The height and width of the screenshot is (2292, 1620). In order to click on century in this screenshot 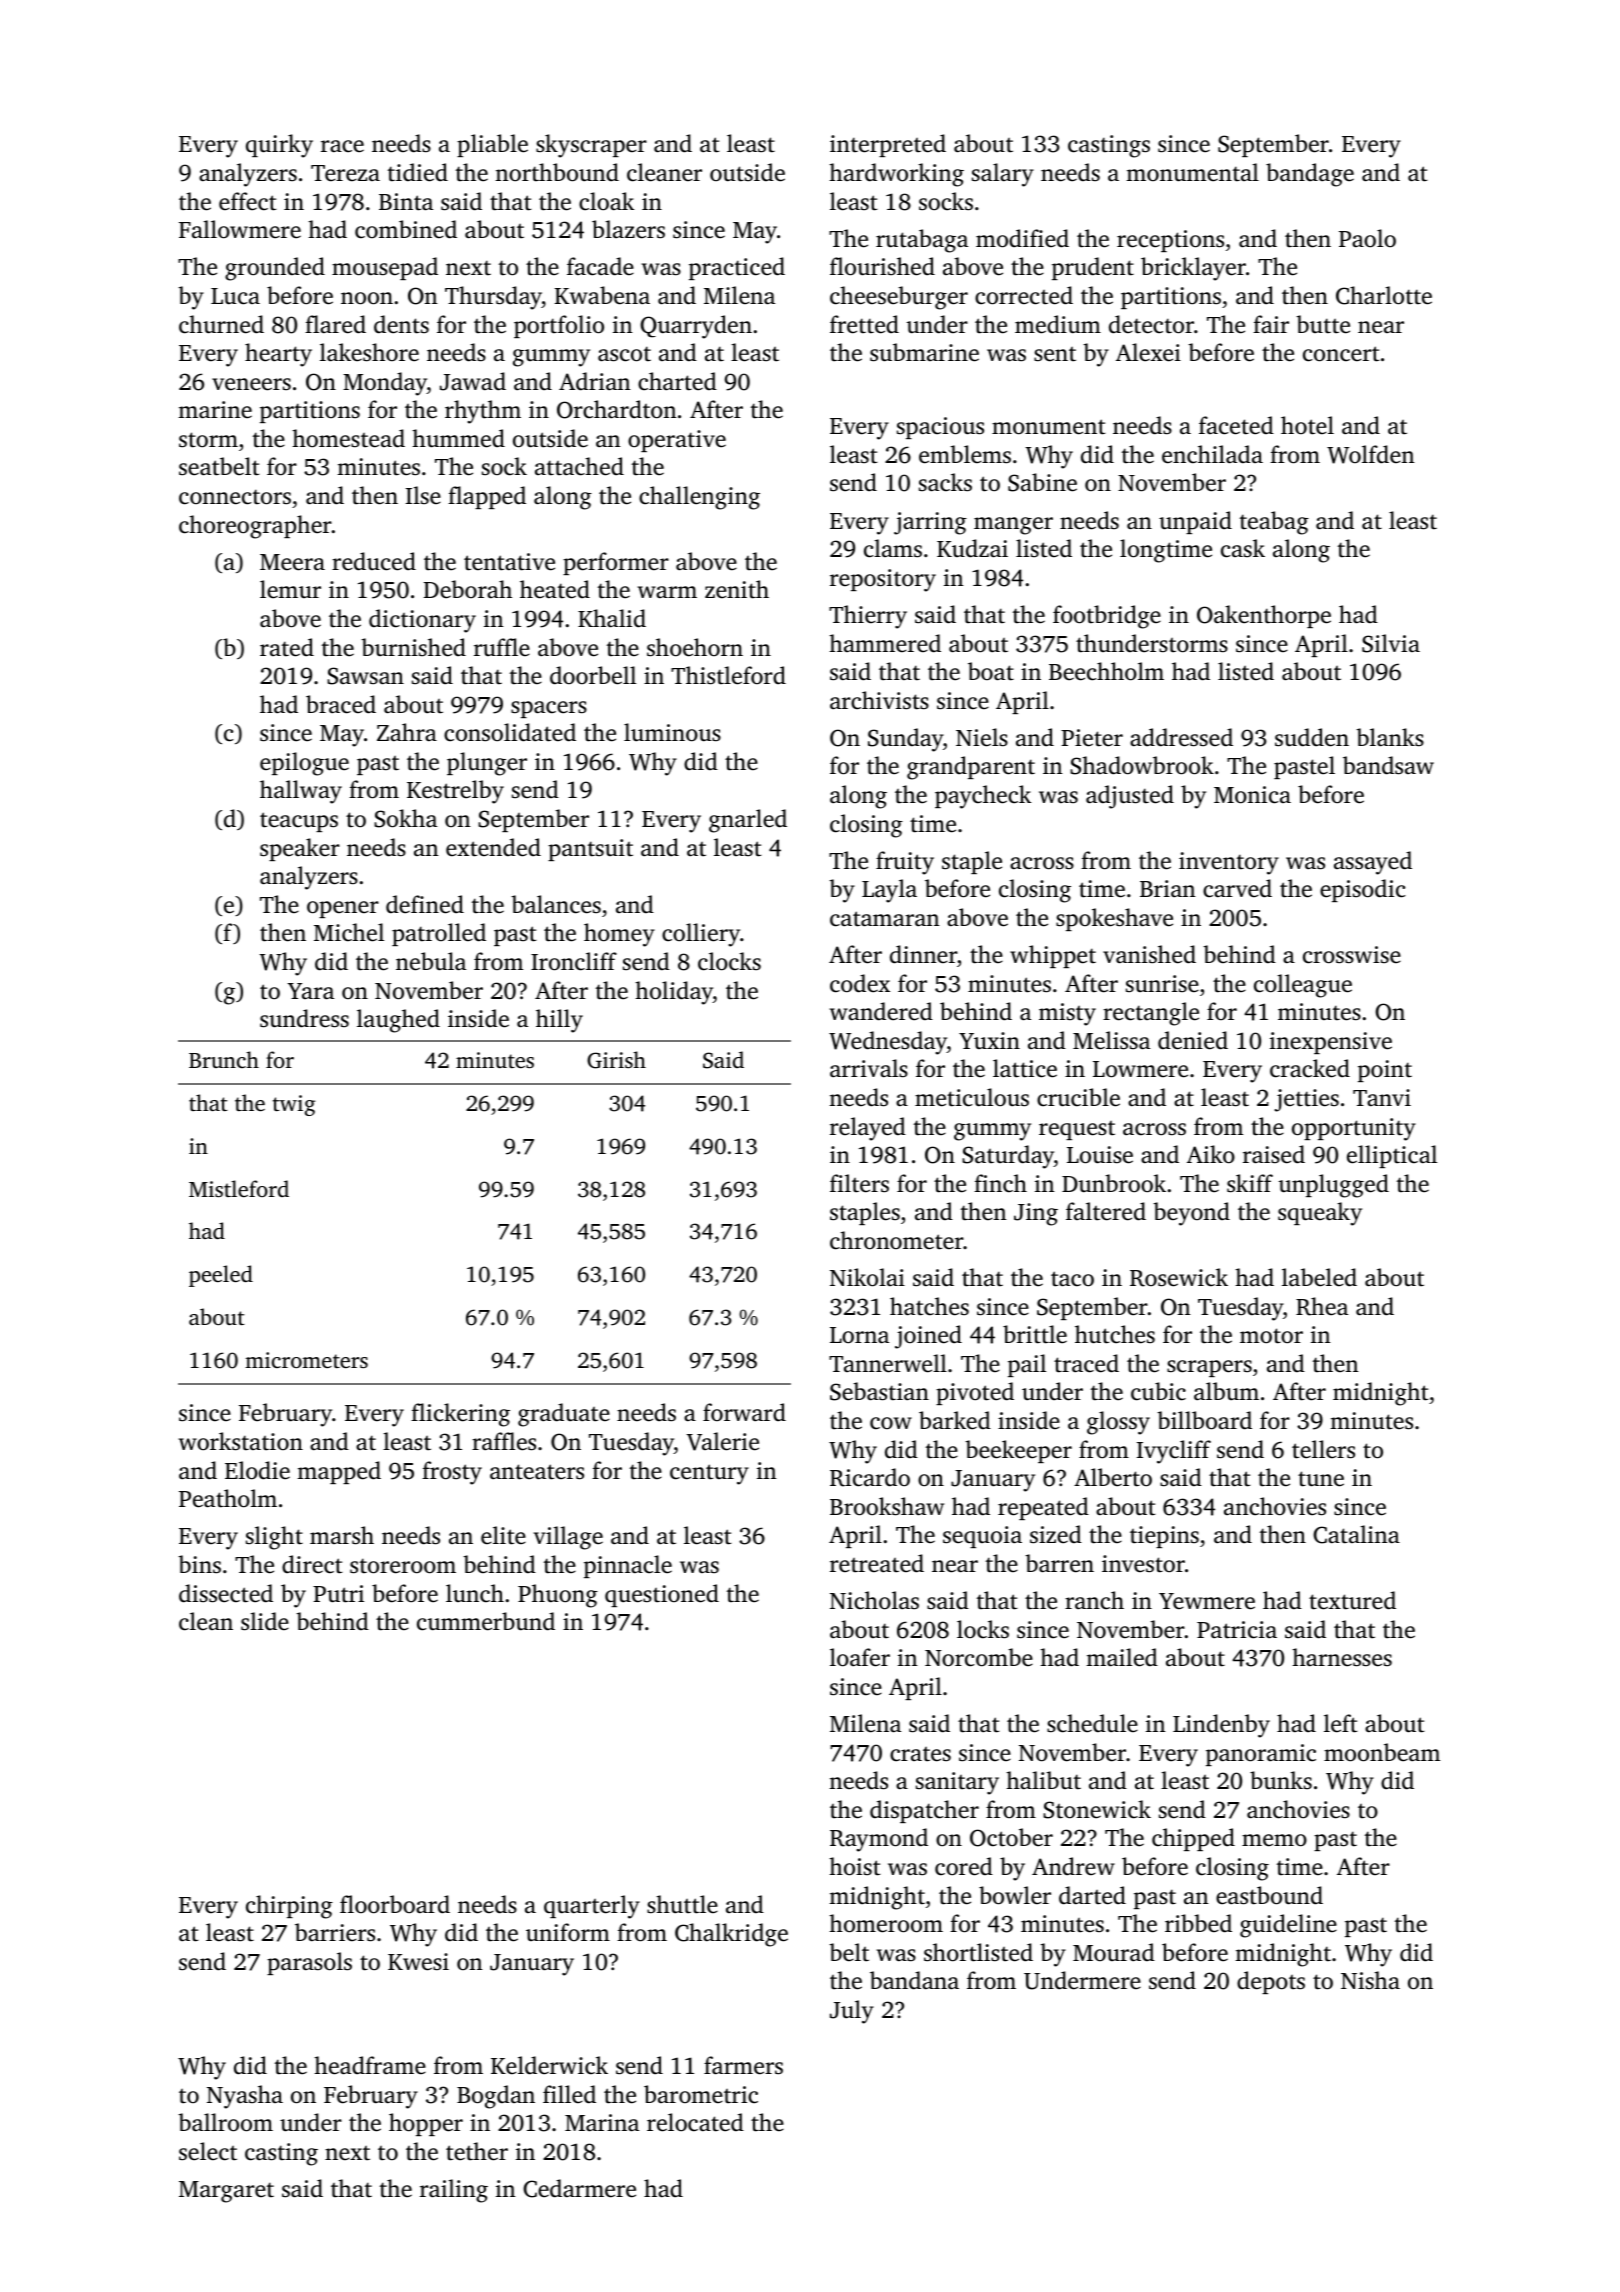, I will do `click(709, 1474)`.
